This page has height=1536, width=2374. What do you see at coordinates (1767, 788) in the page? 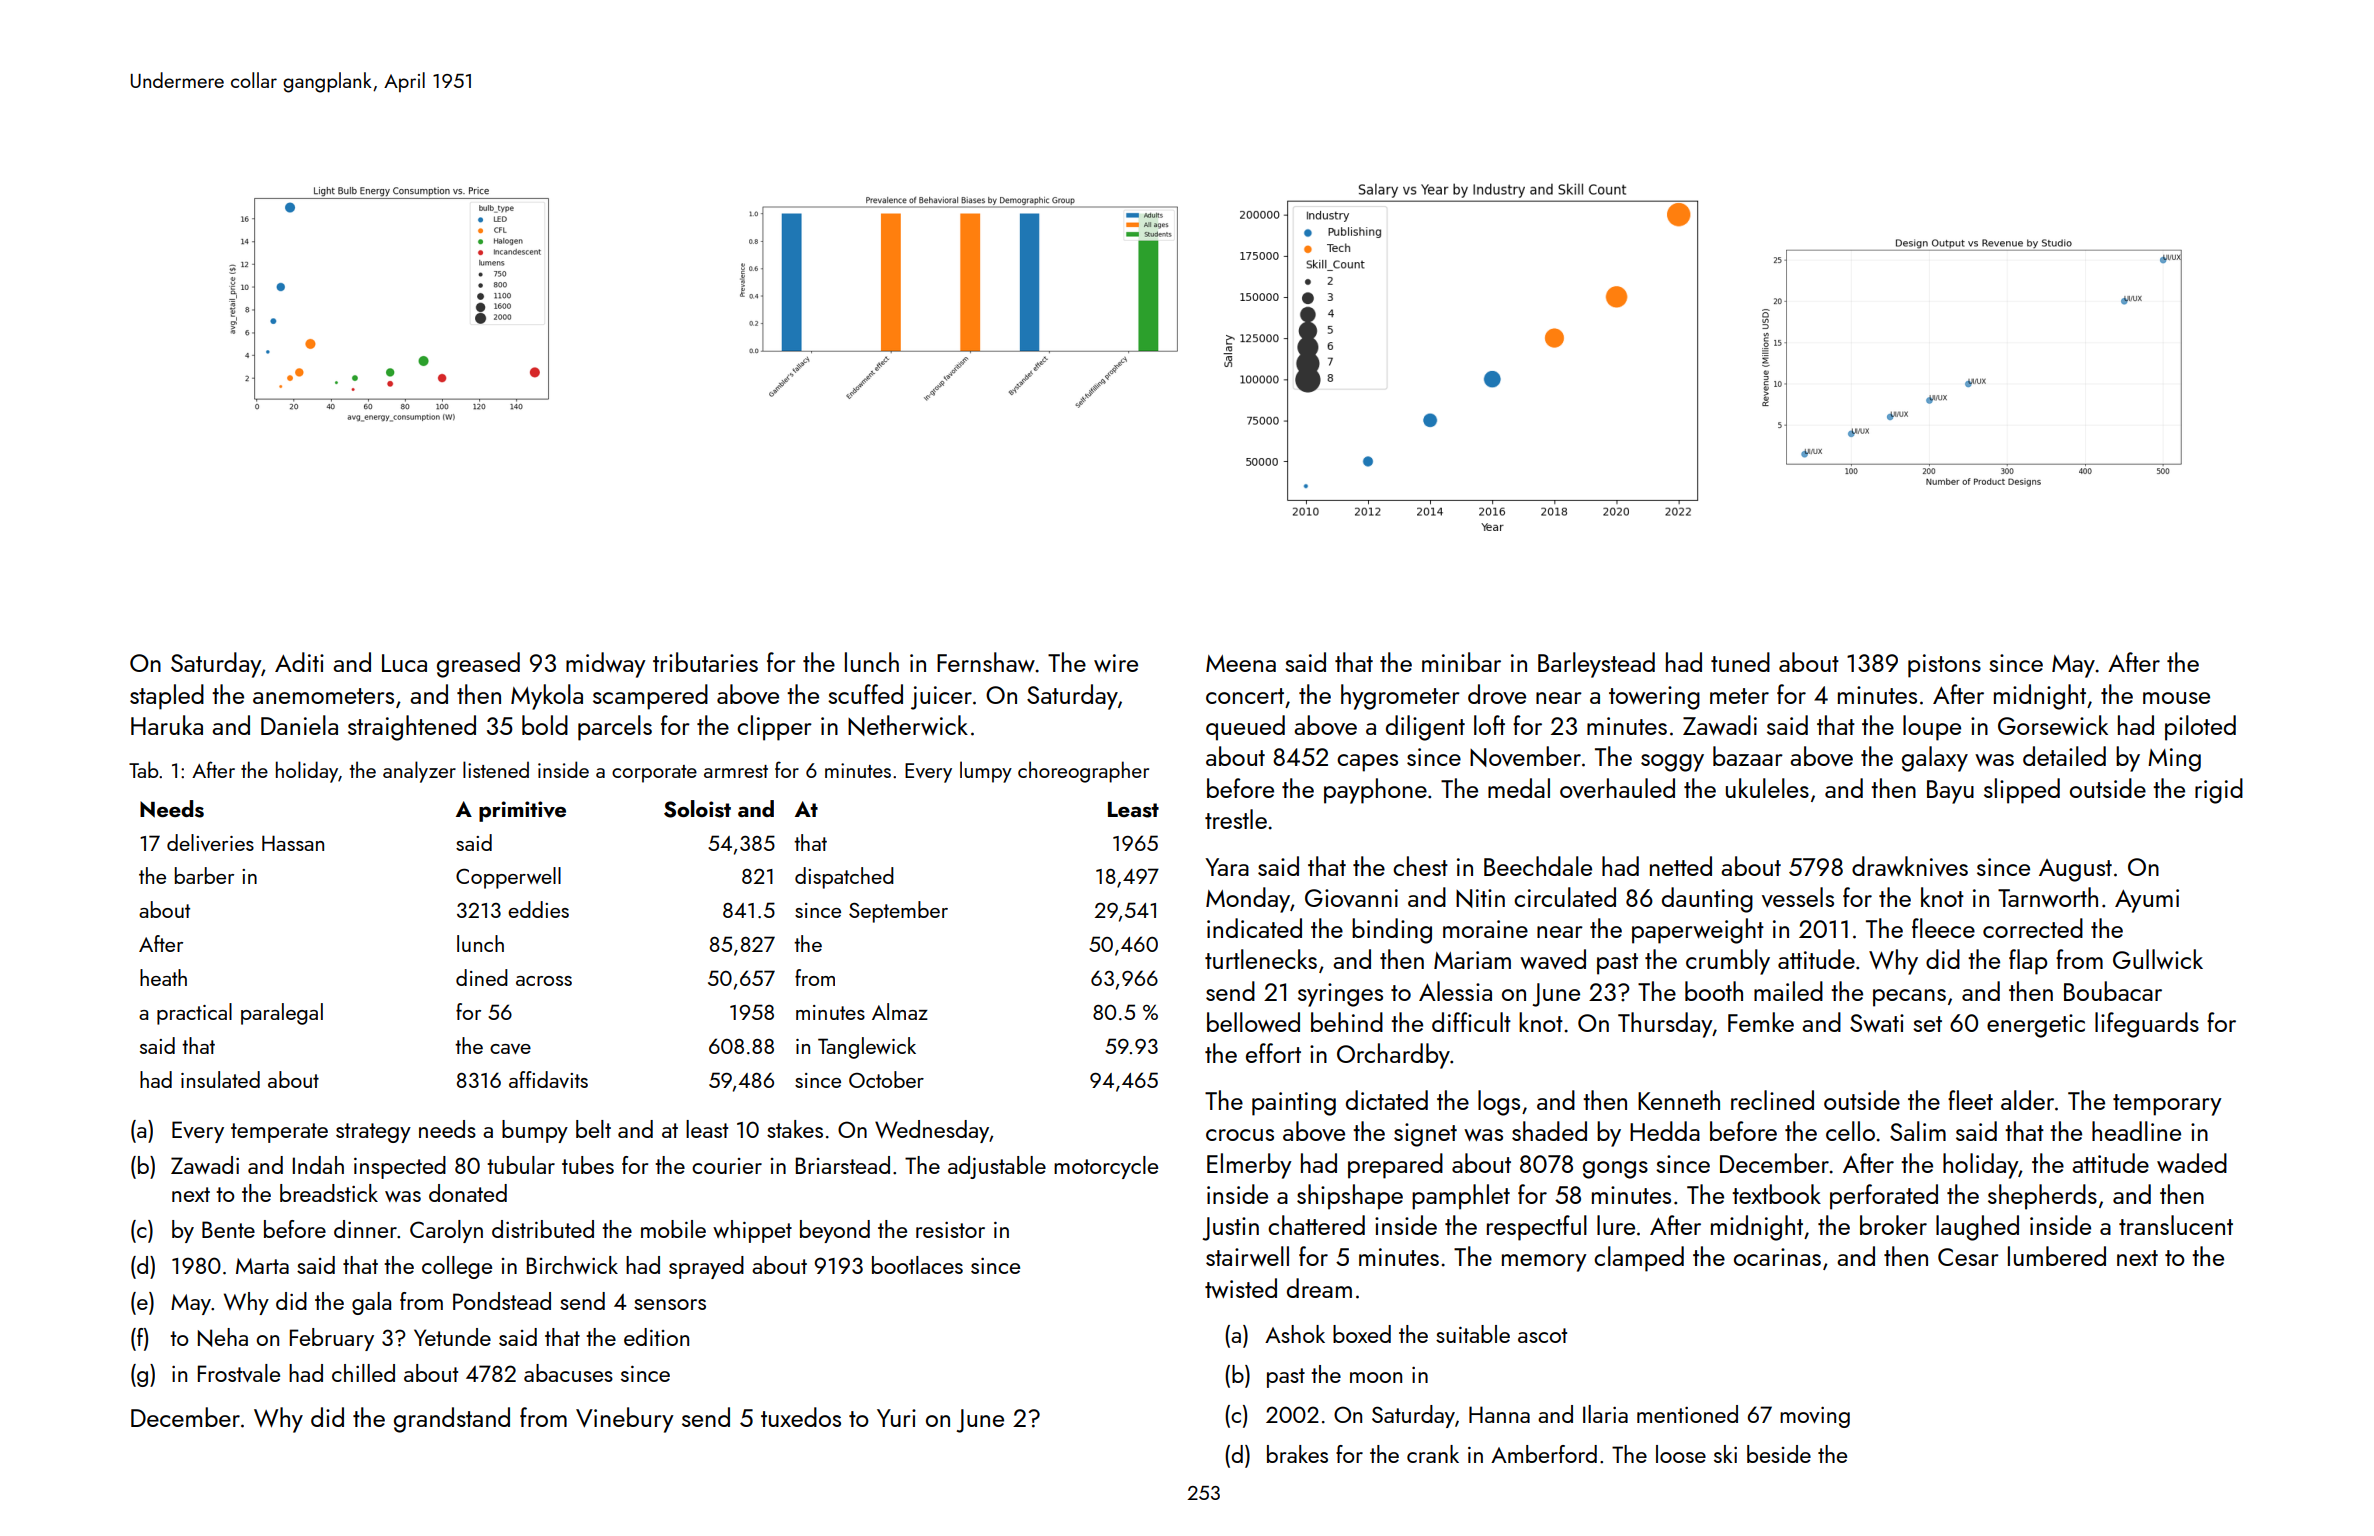
I see `ukuleles` at bounding box center [1767, 788].
